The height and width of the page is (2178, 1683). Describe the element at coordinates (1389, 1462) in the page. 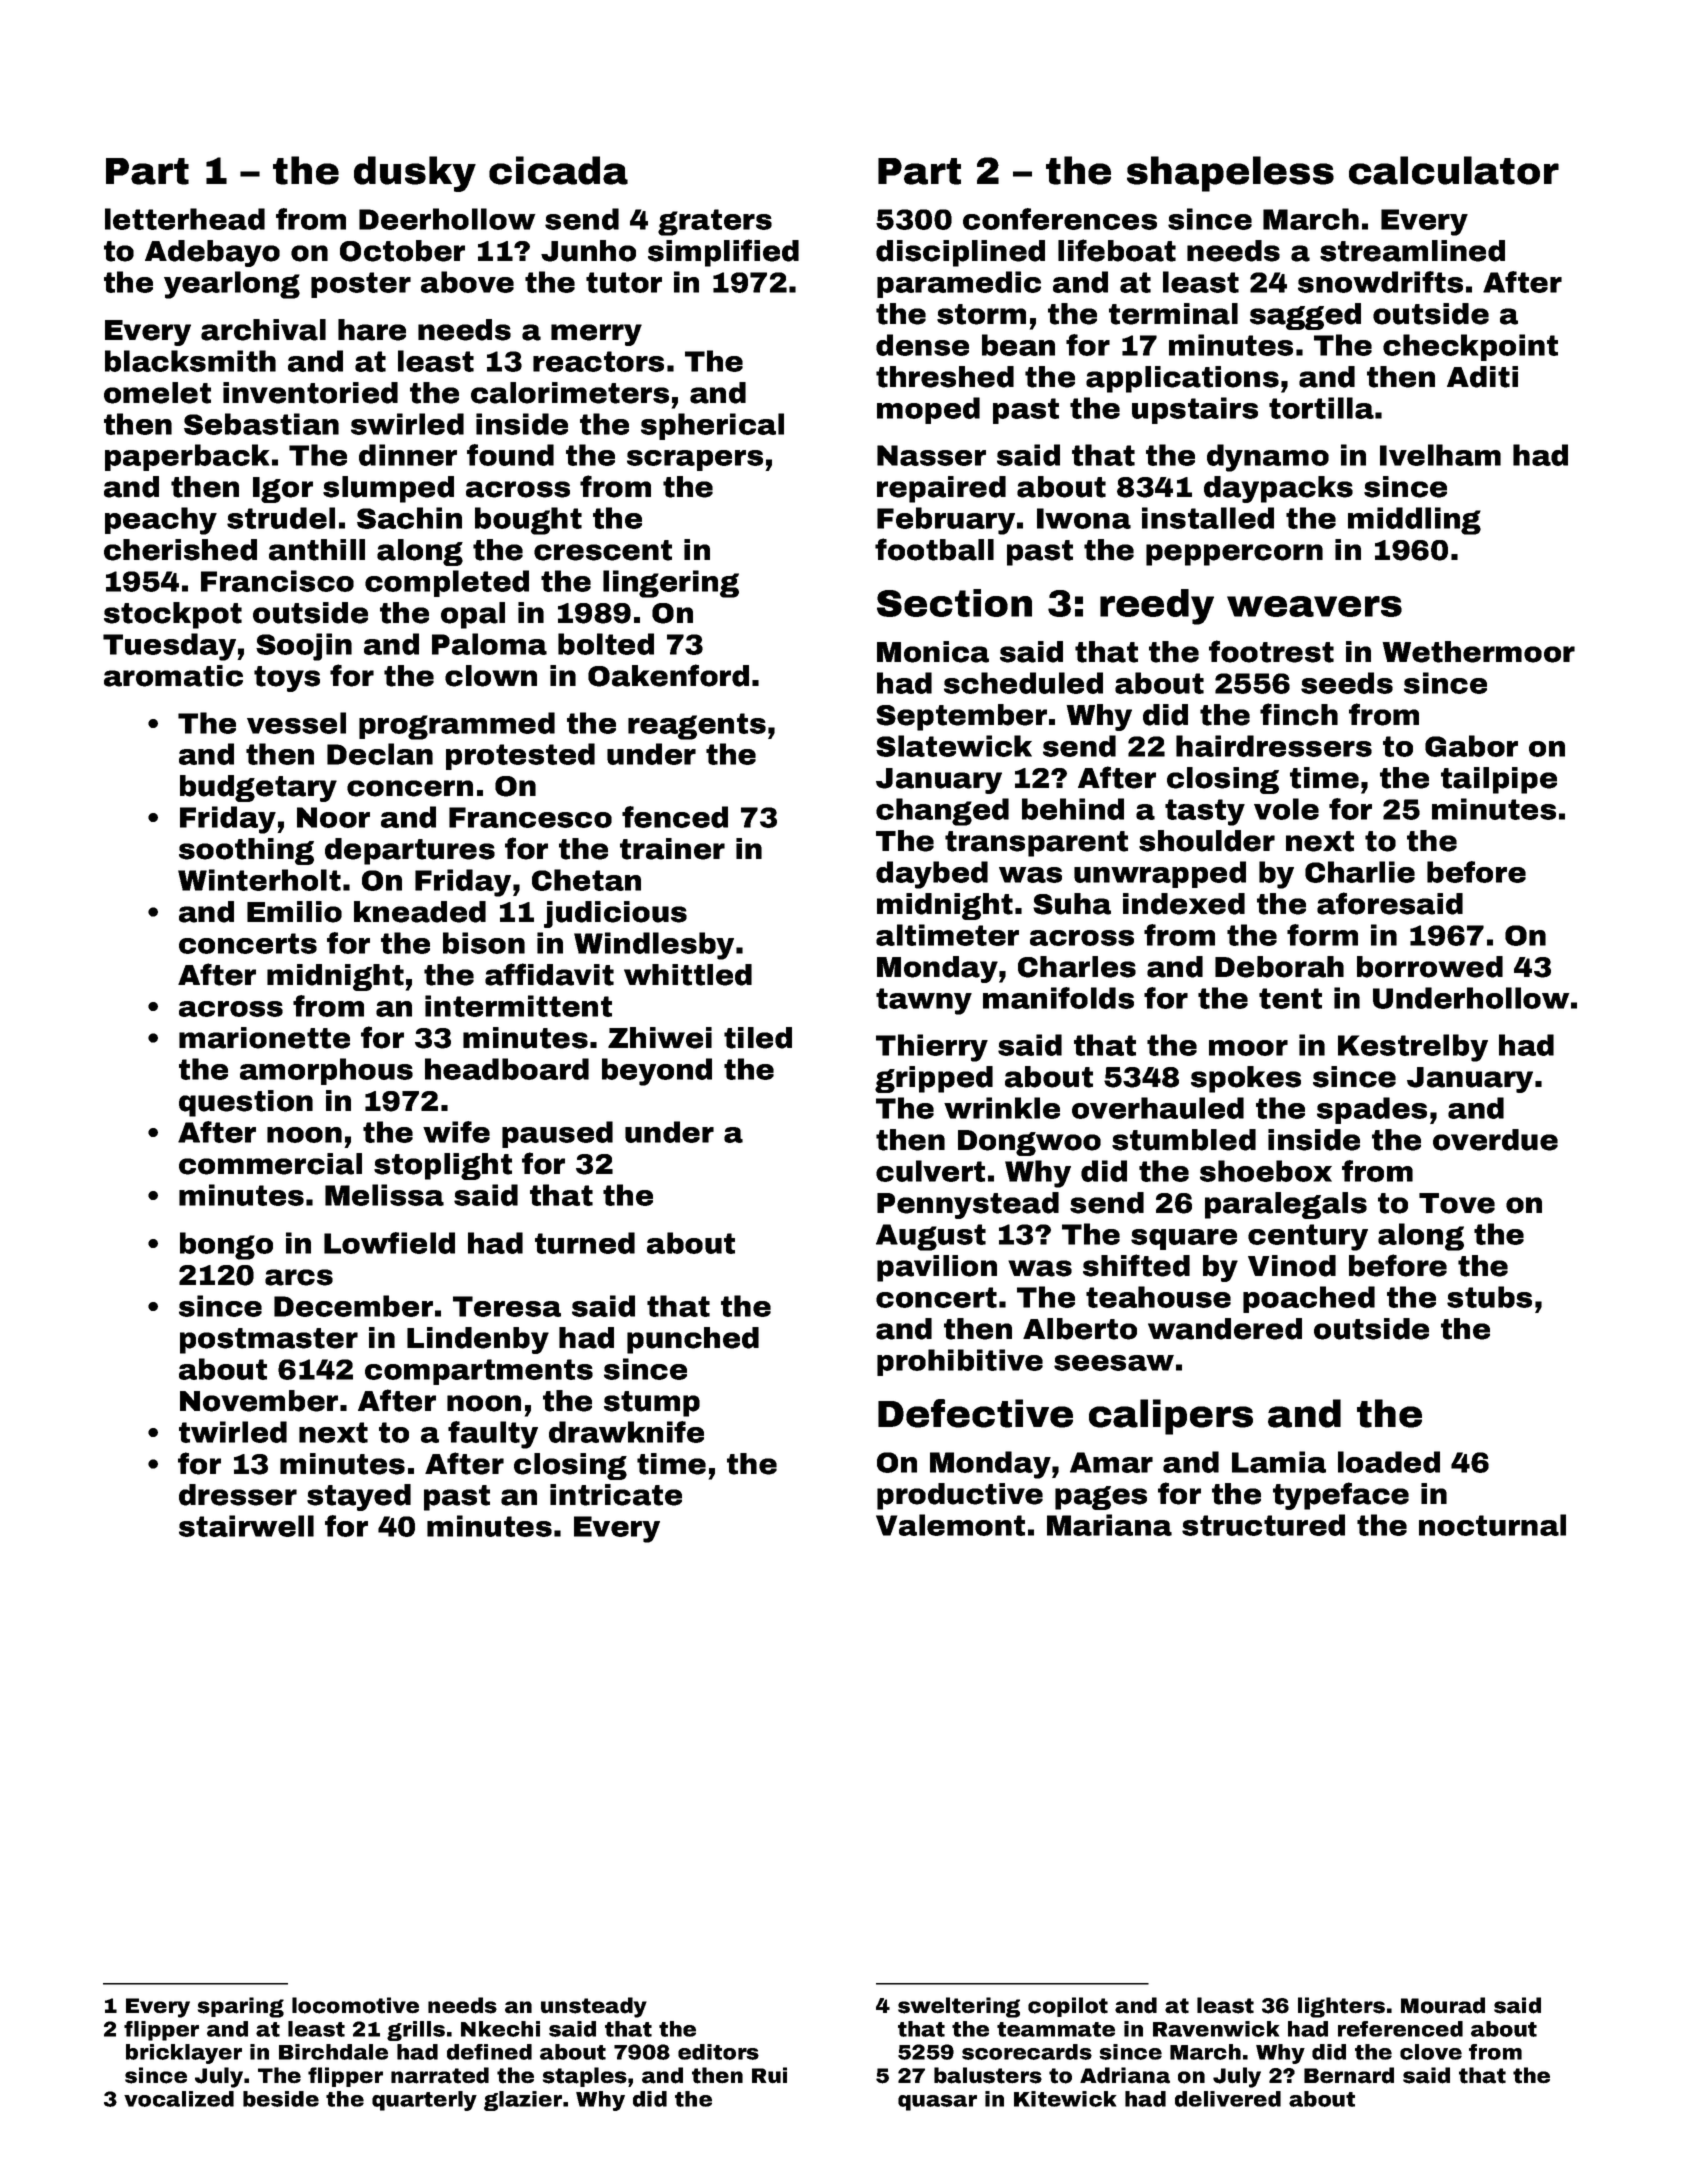

I see `loaded` at that location.
